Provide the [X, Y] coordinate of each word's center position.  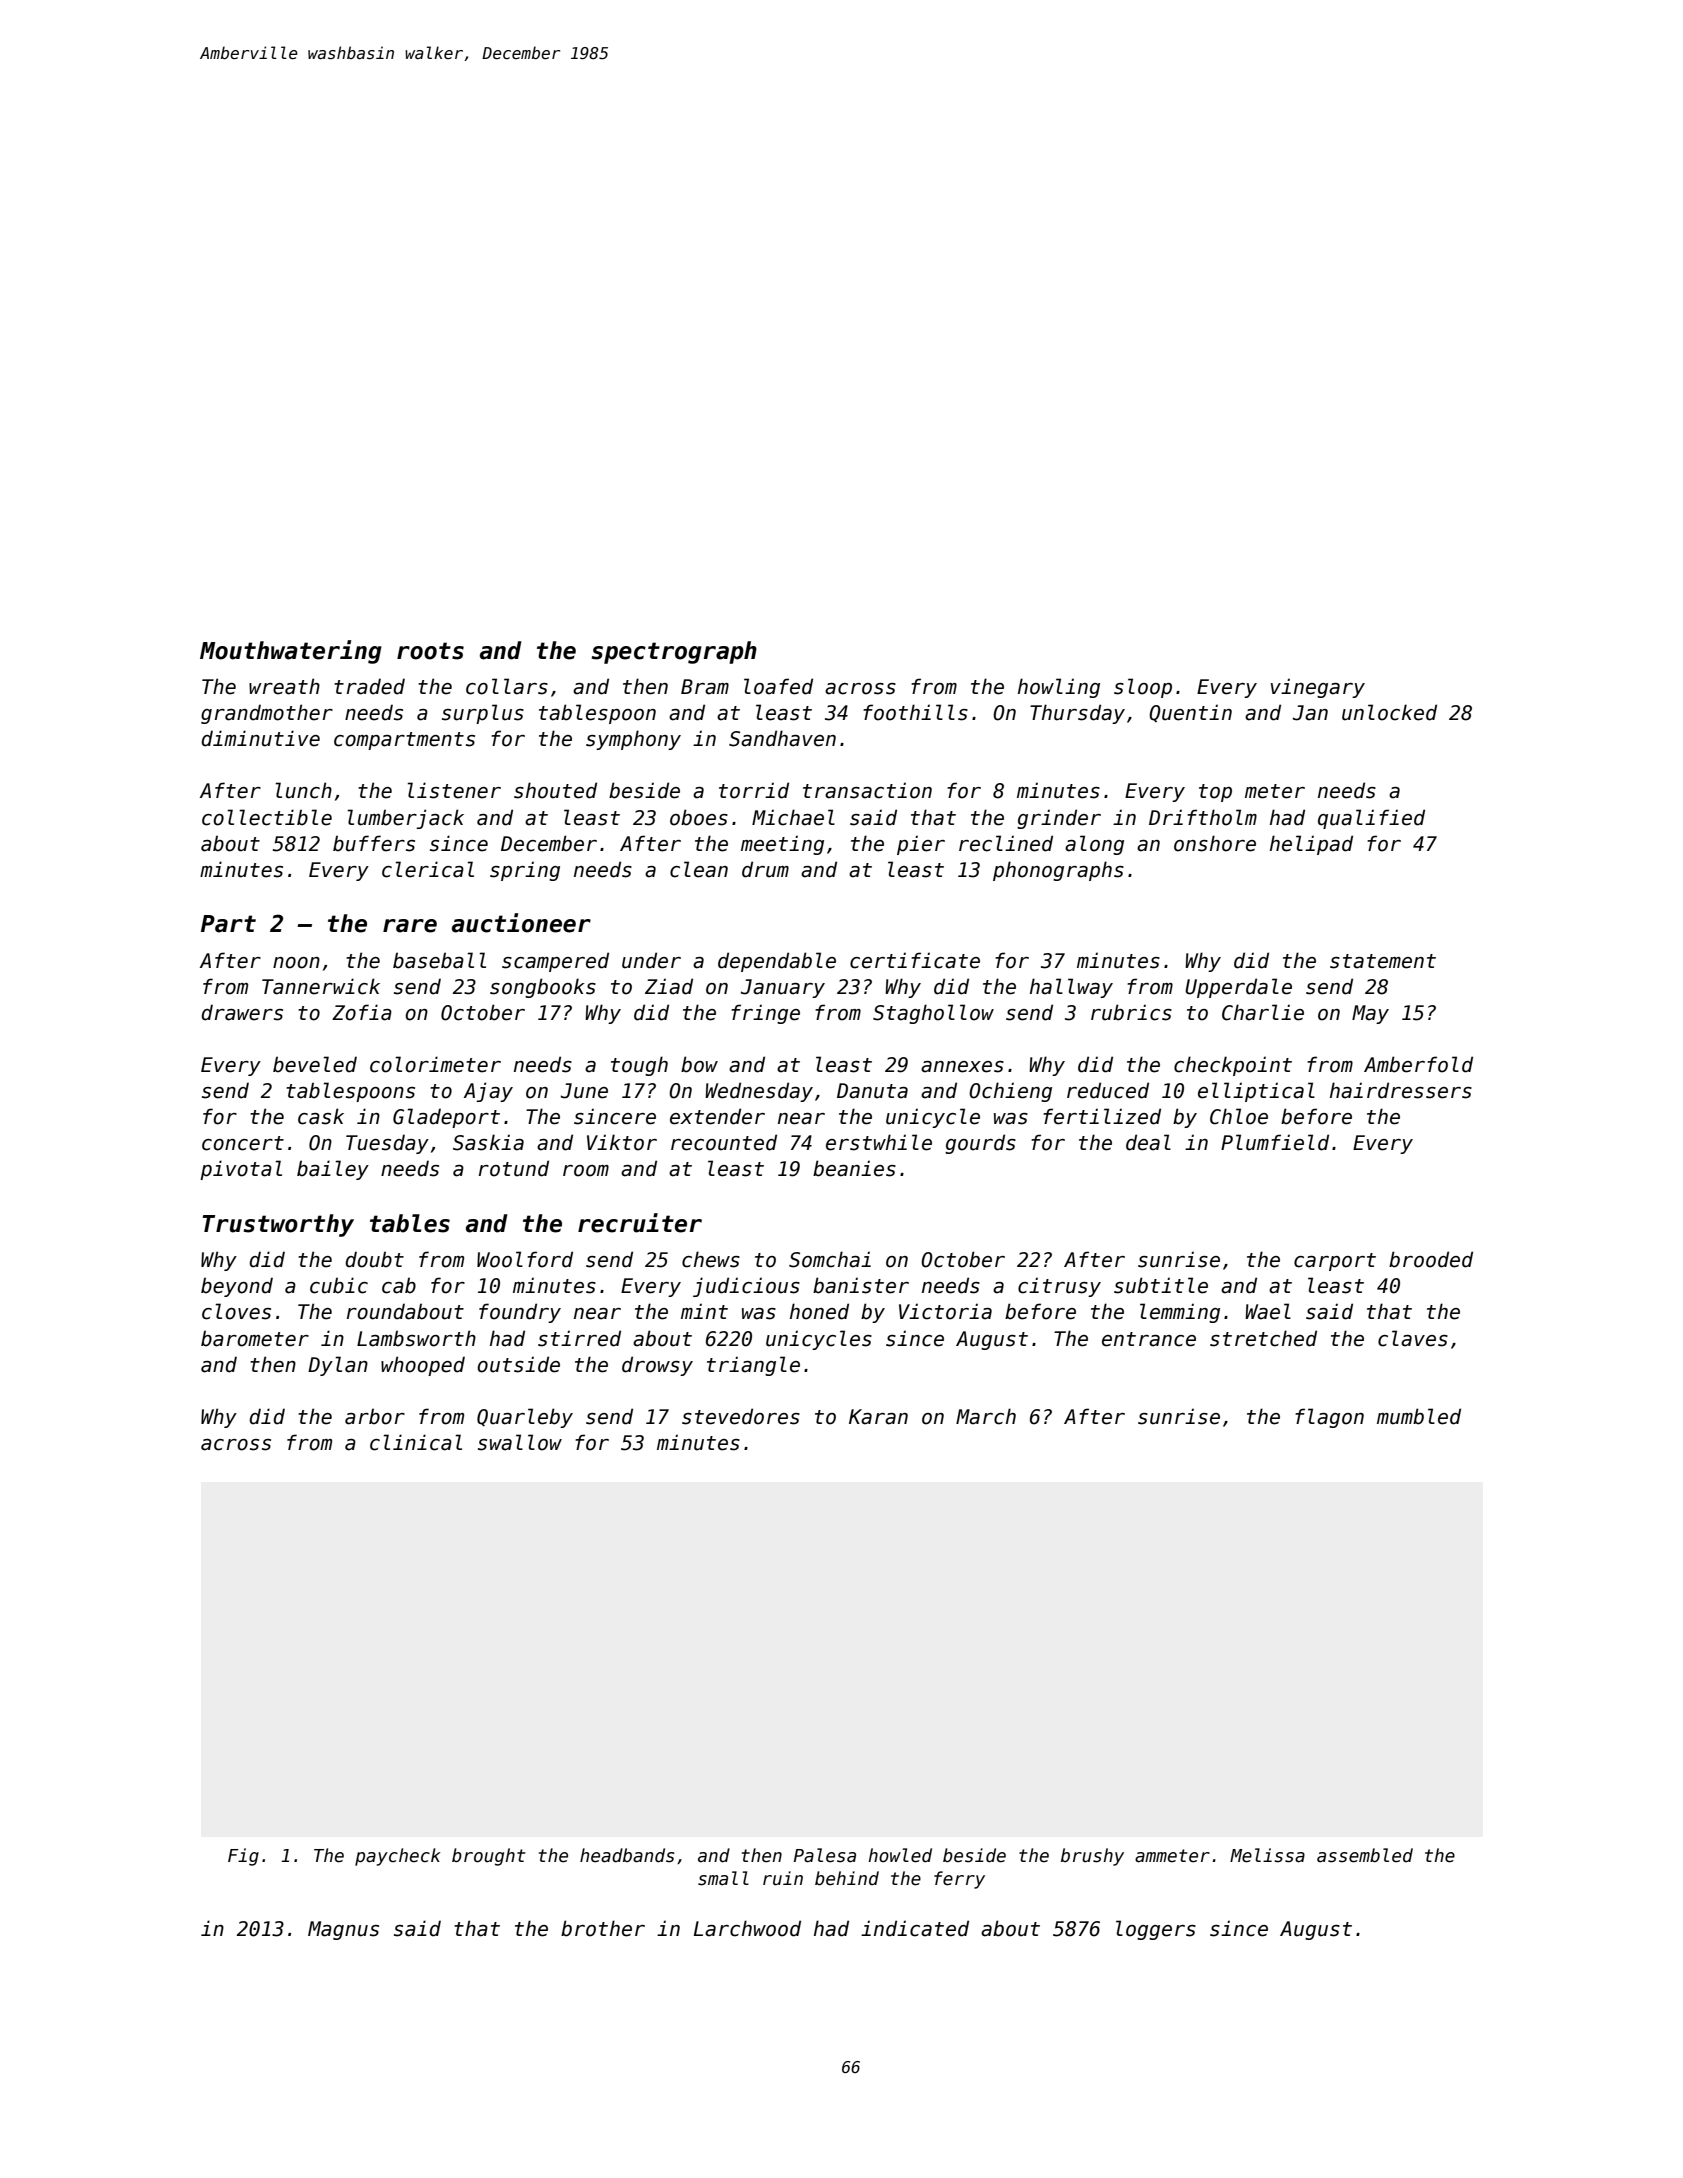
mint [704, 1311]
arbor [375, 1416]
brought [489, 1857]
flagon [1329, 1418]
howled [900, 1855]
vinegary [1318, 688]
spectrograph [674, 652]
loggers [1156, 1930]
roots [430, 651]
